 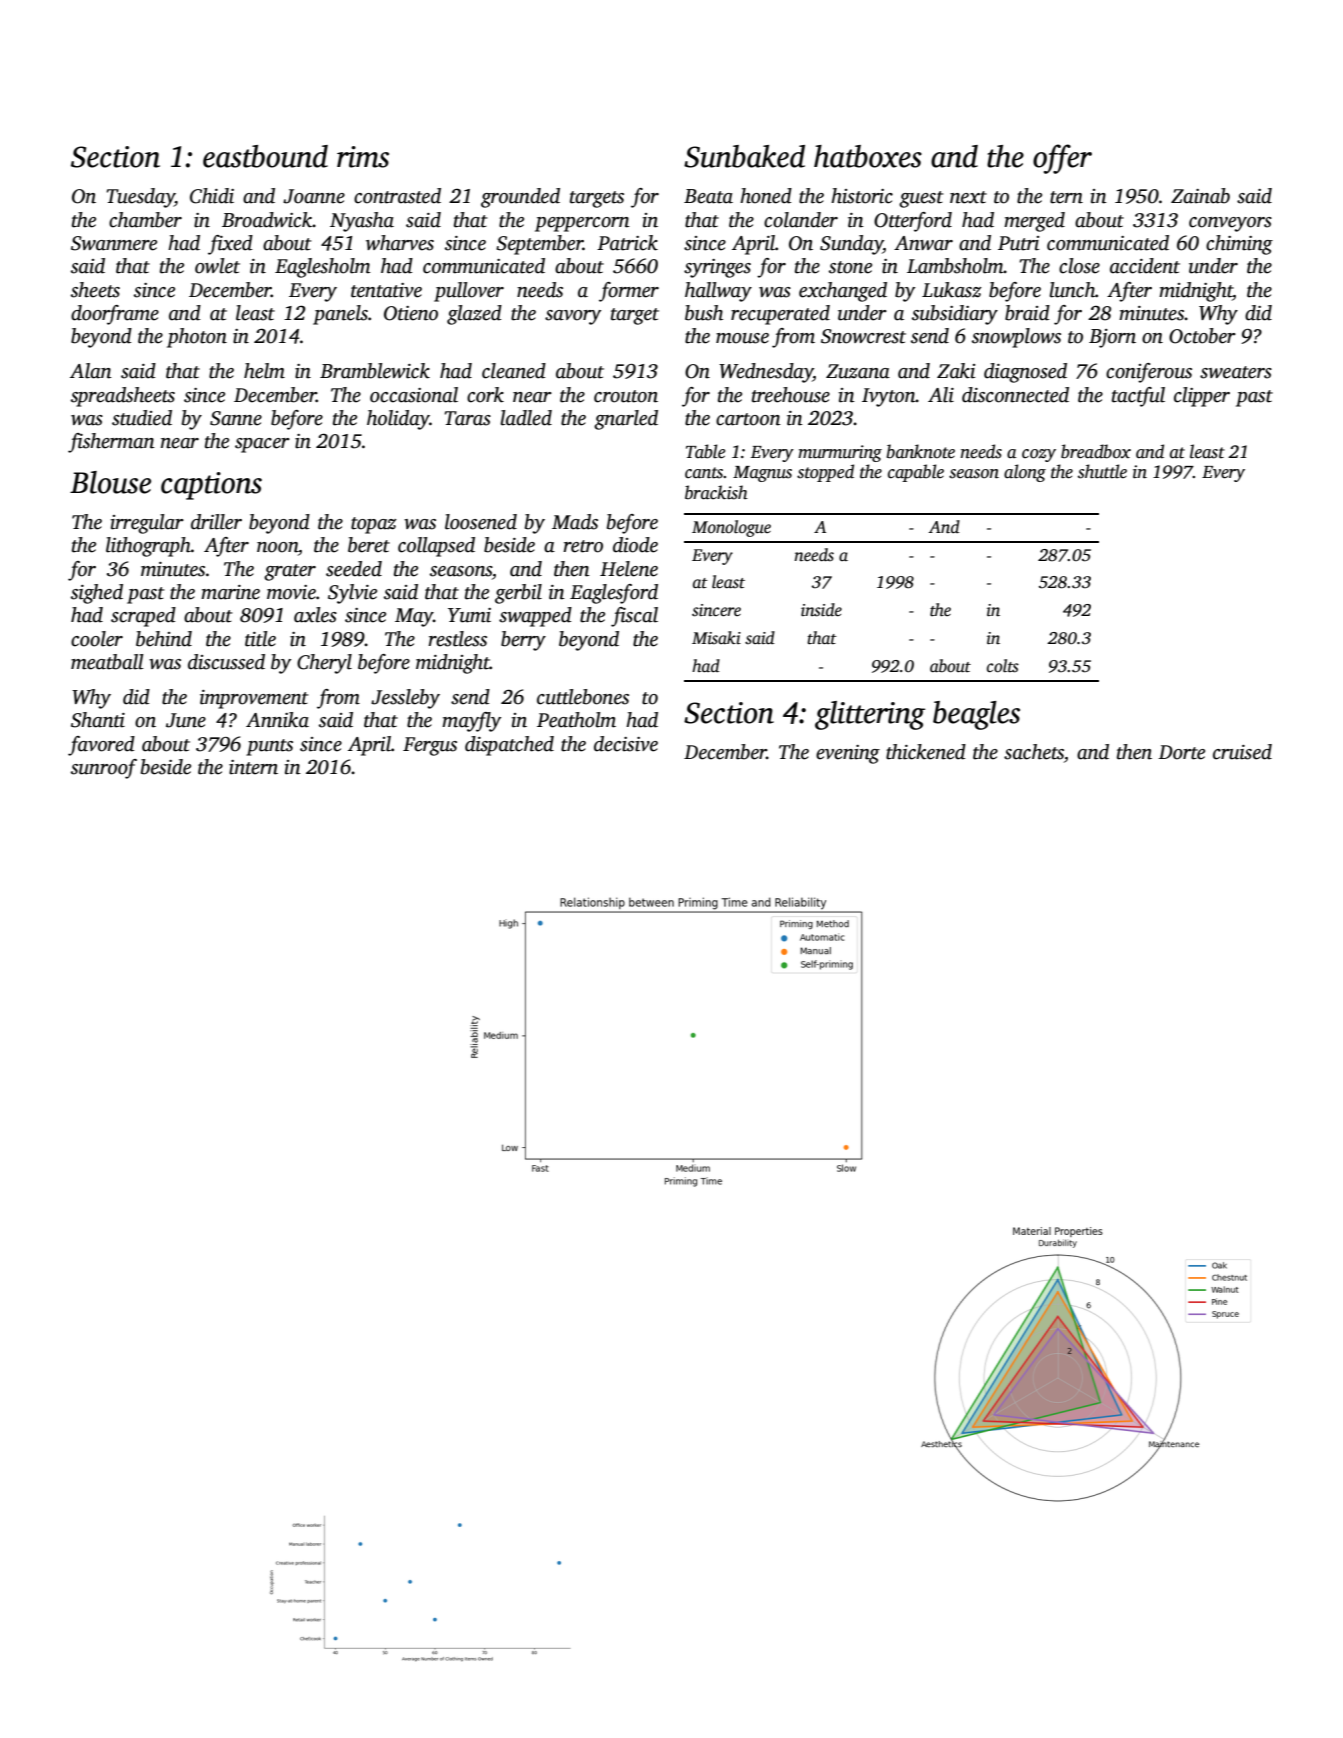 What do you see at coordinates (211, 486) in the page?
I see `captions` at bounding box center [211, 486].
